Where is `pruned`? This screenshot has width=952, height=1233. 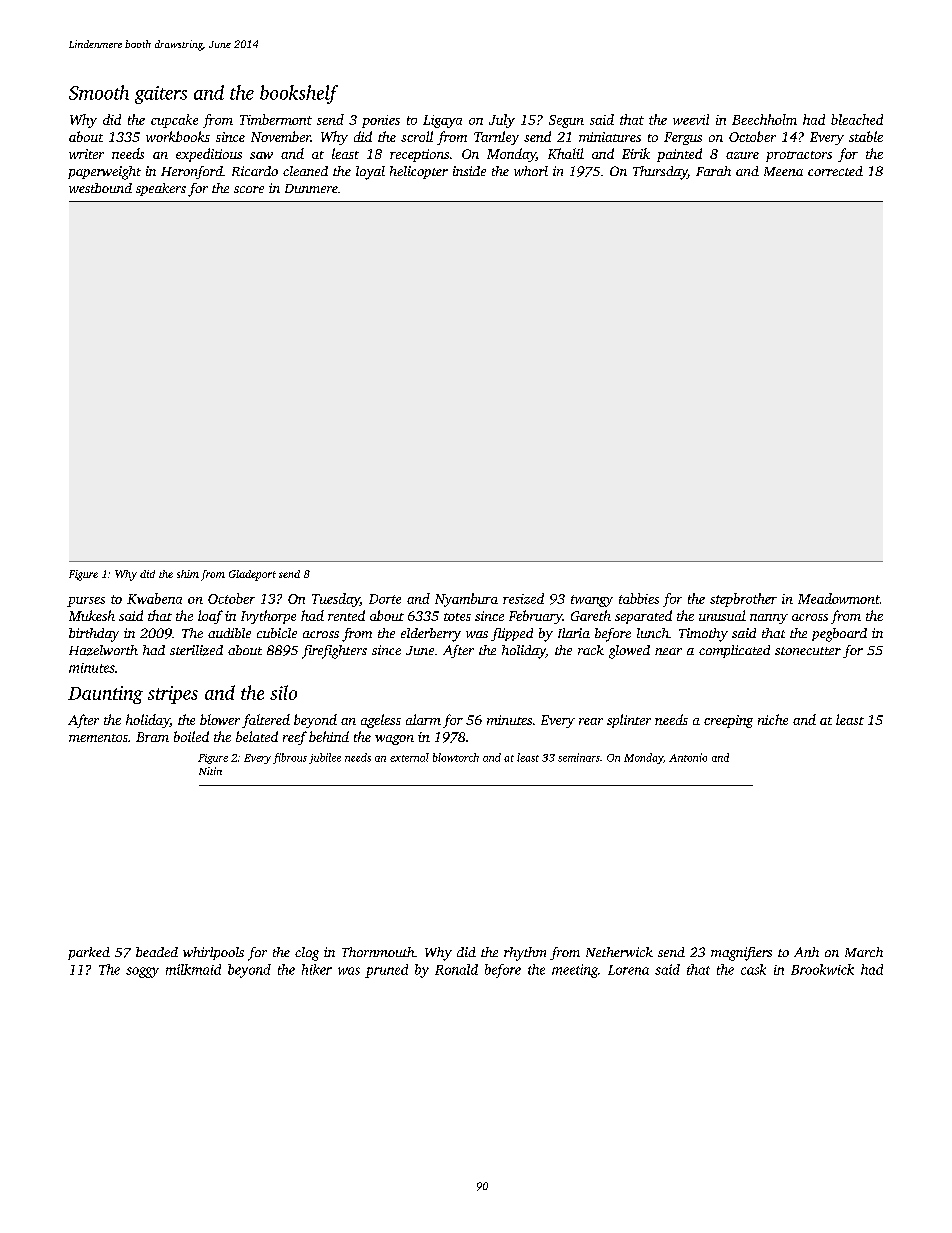
pruned is located at coordinates (386, 971).
